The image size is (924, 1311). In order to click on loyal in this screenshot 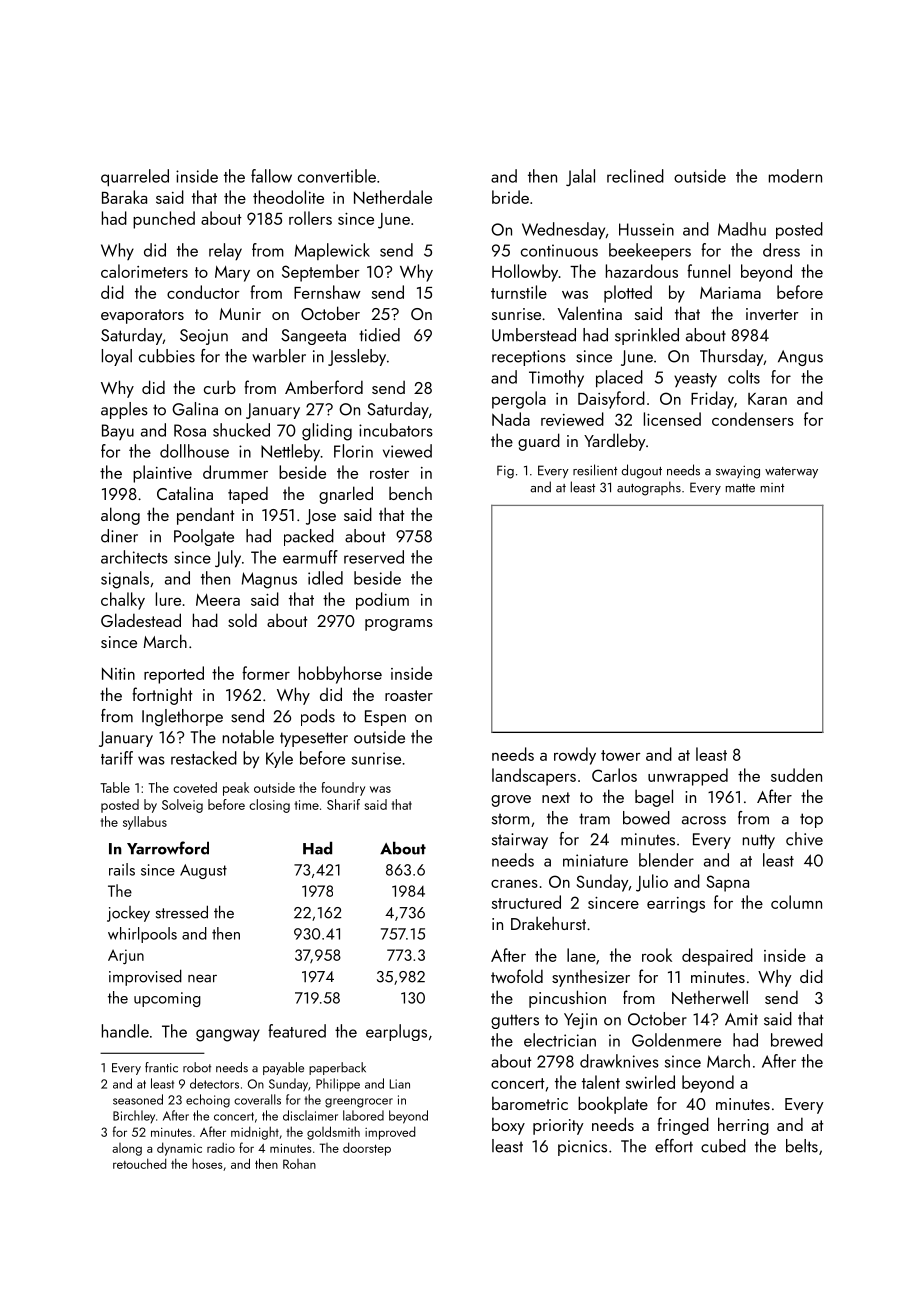, I will do `click(117, 357)`.
